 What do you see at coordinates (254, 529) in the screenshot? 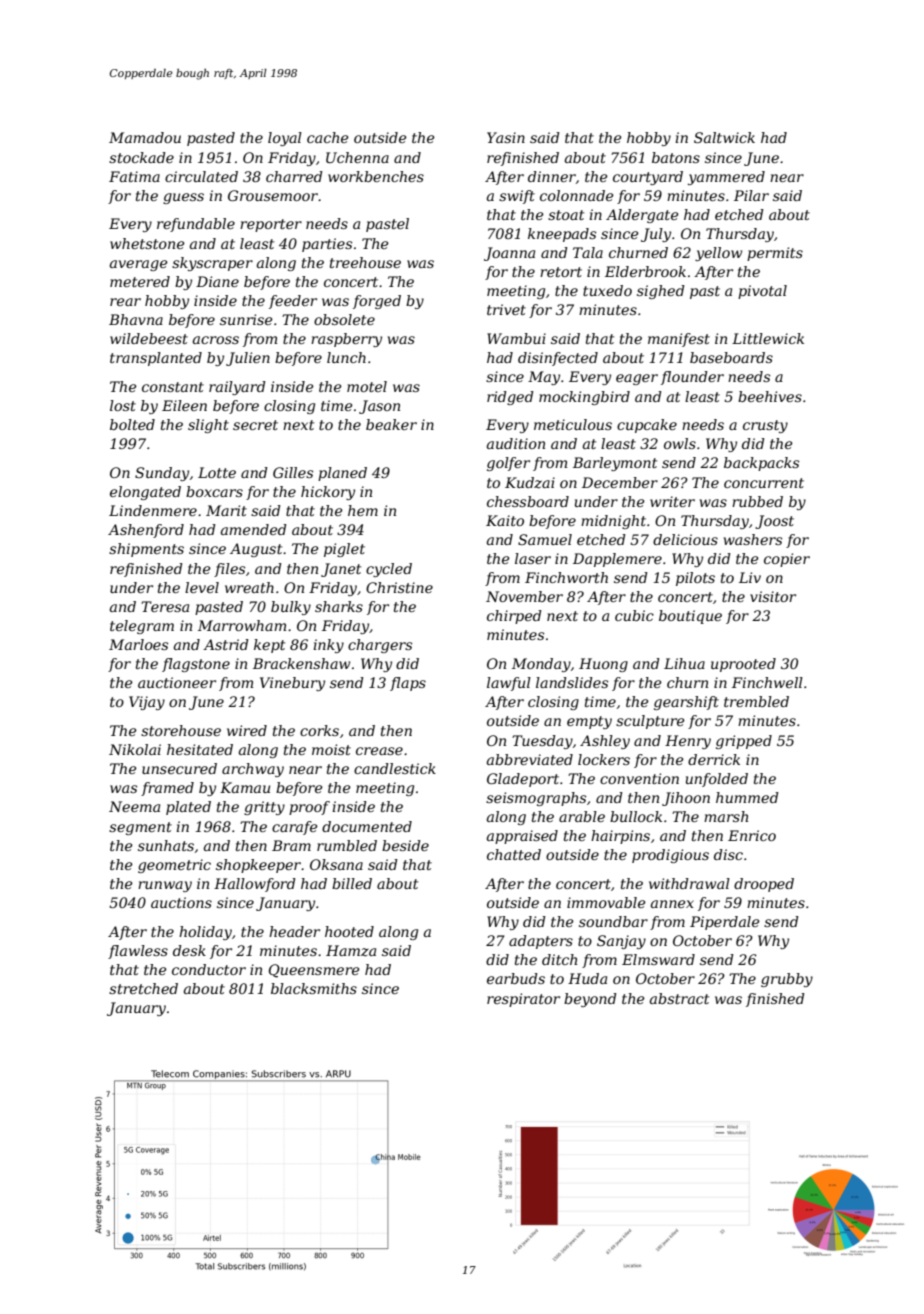
I see `amended` at bounding box center [254, 529].
